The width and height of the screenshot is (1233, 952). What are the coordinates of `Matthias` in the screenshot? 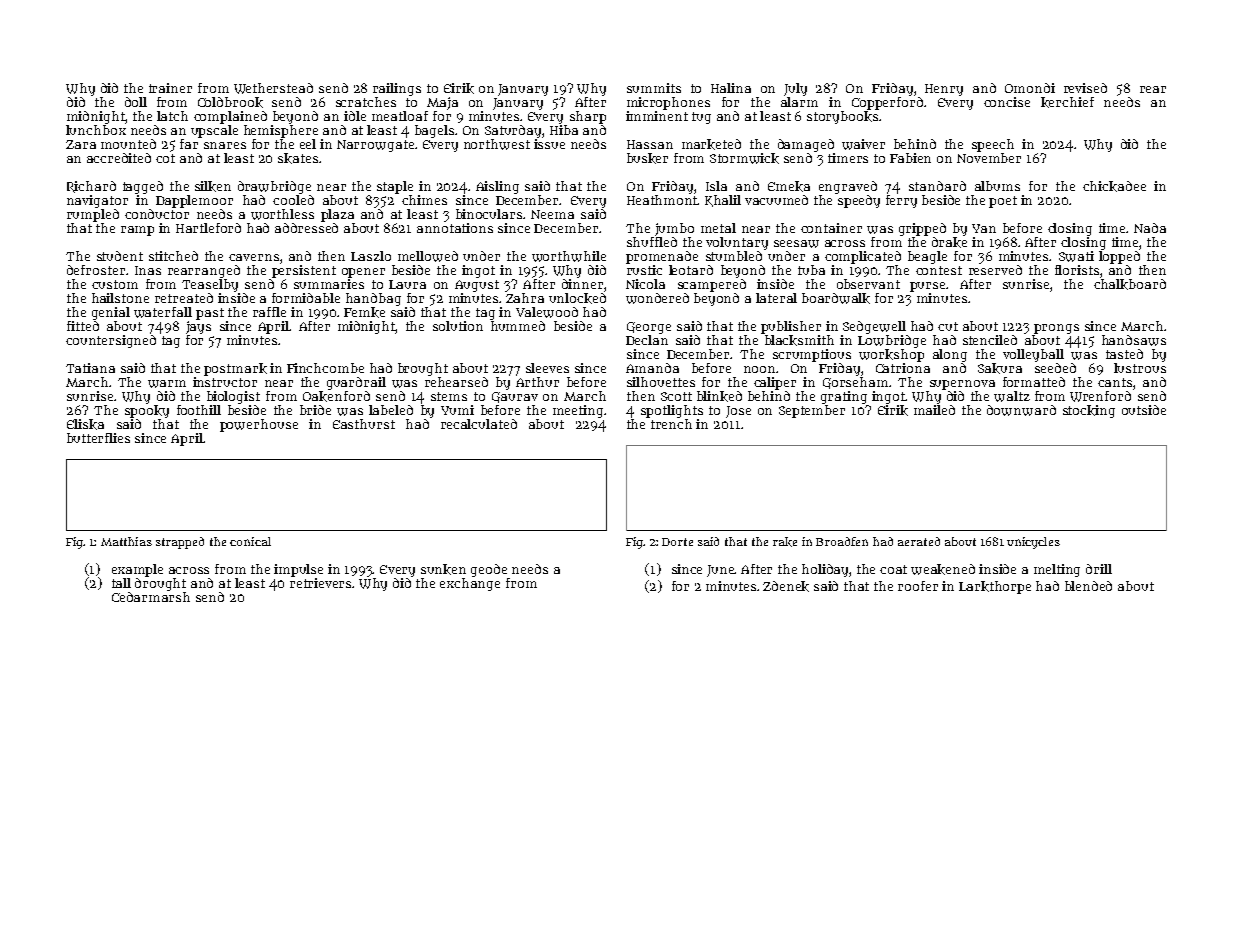 It's located at (126, 541).
